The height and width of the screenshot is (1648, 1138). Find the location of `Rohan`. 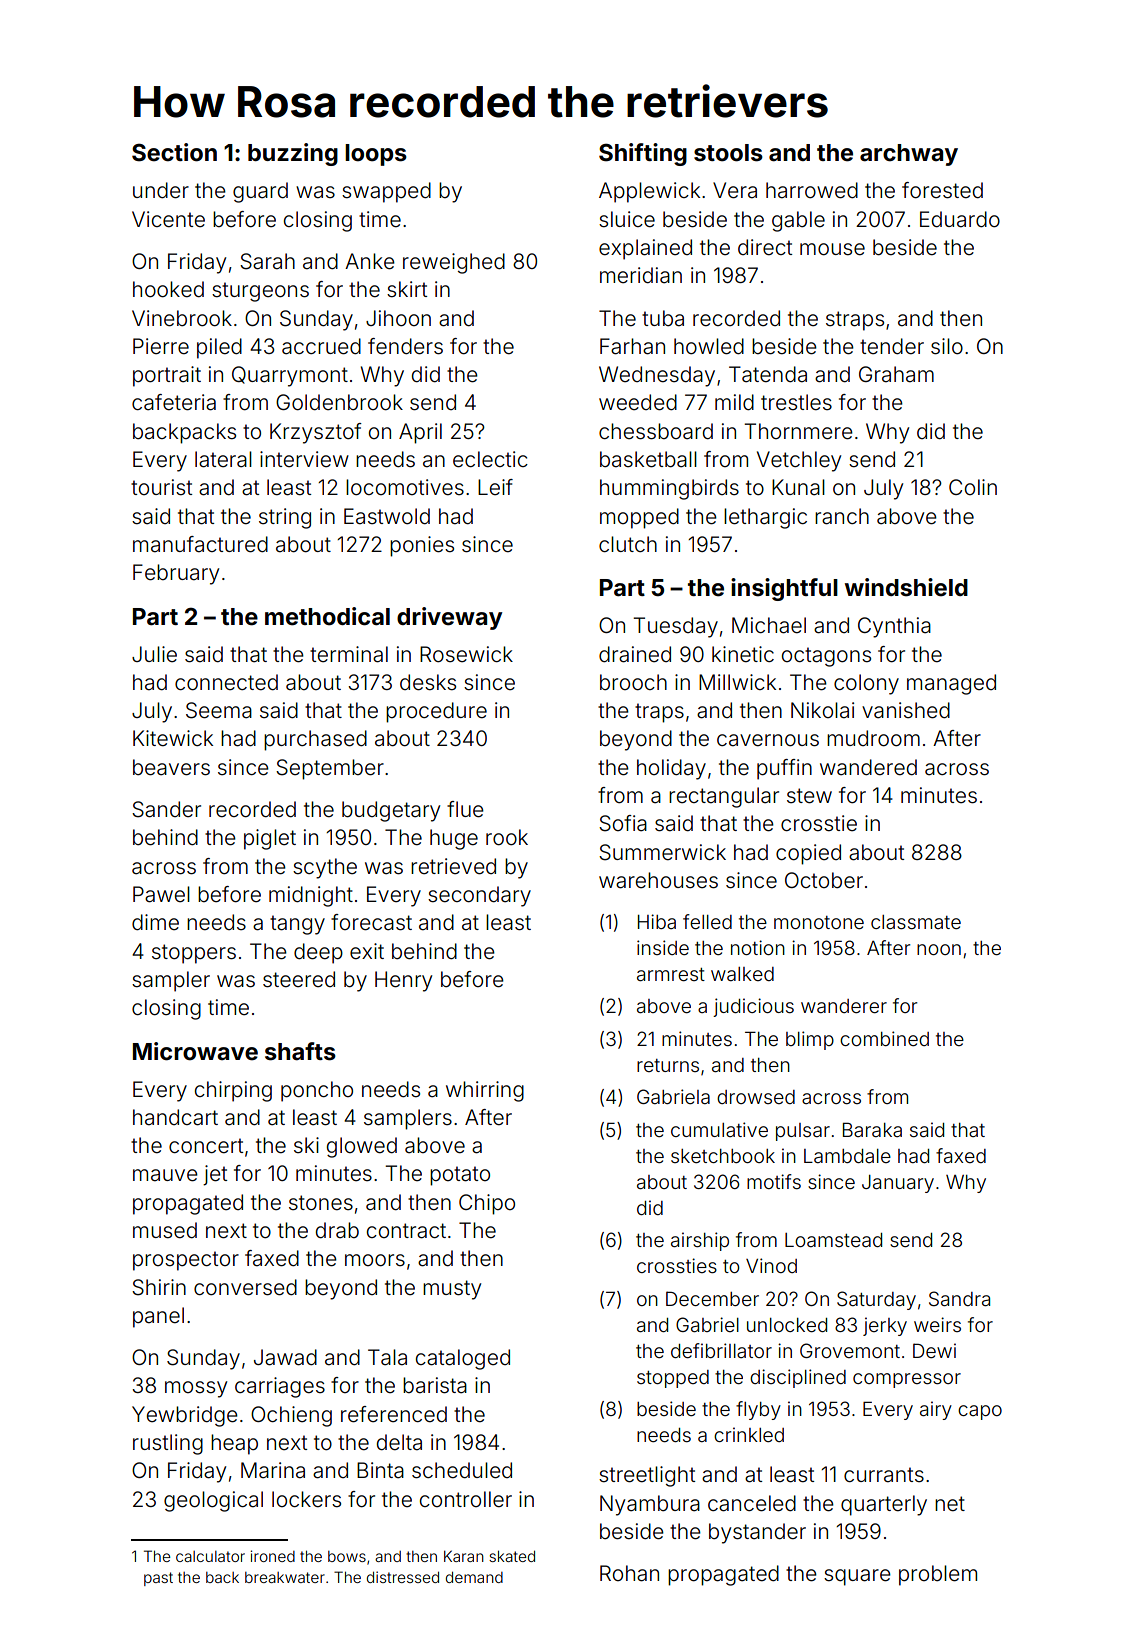

Rohan is located at coordinates (629, 1573).
